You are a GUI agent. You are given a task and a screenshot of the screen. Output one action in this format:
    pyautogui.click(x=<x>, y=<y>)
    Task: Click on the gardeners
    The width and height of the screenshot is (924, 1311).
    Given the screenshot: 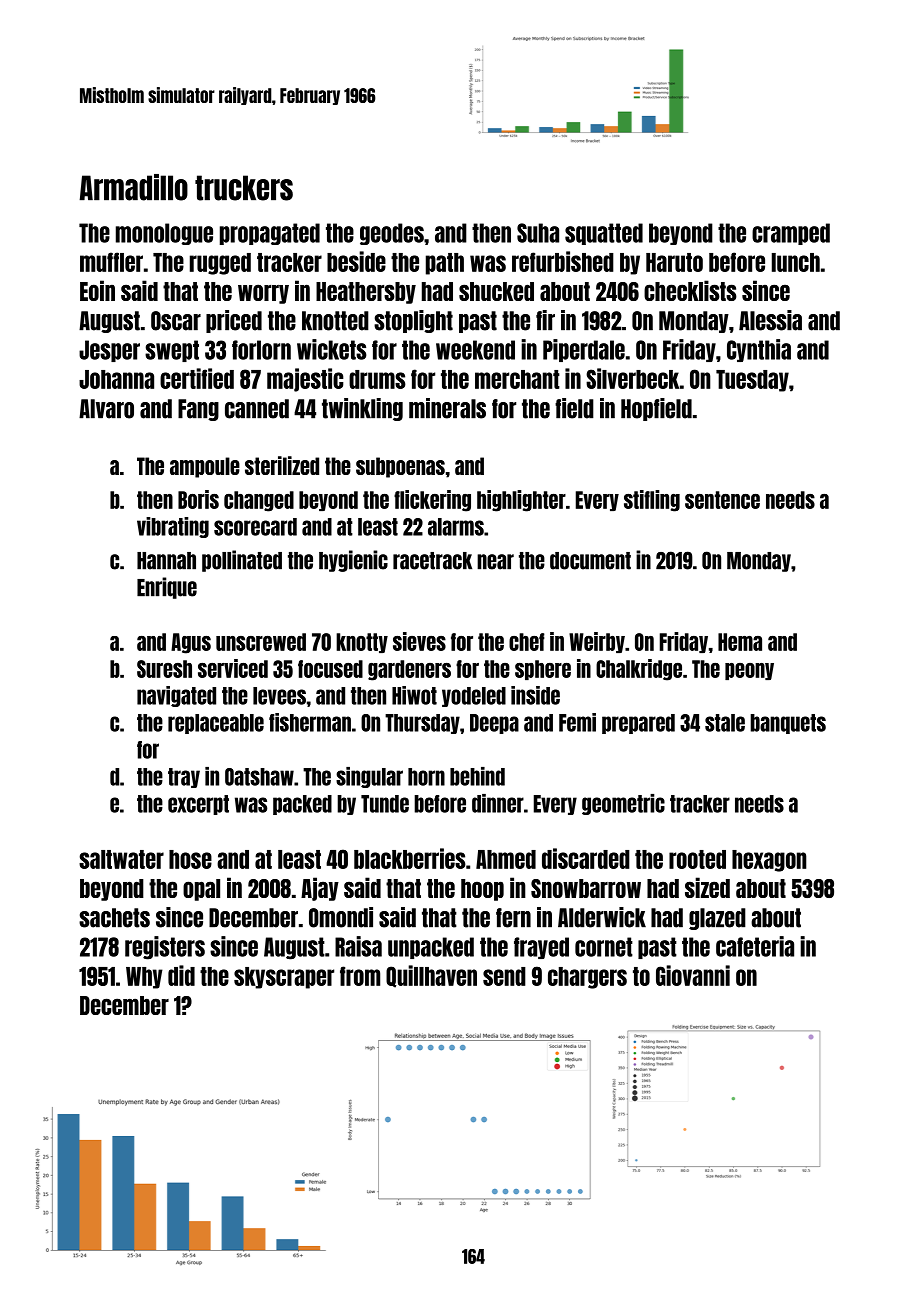 What is the action you would take?
    pyautogui.click(x=409, y=670)
